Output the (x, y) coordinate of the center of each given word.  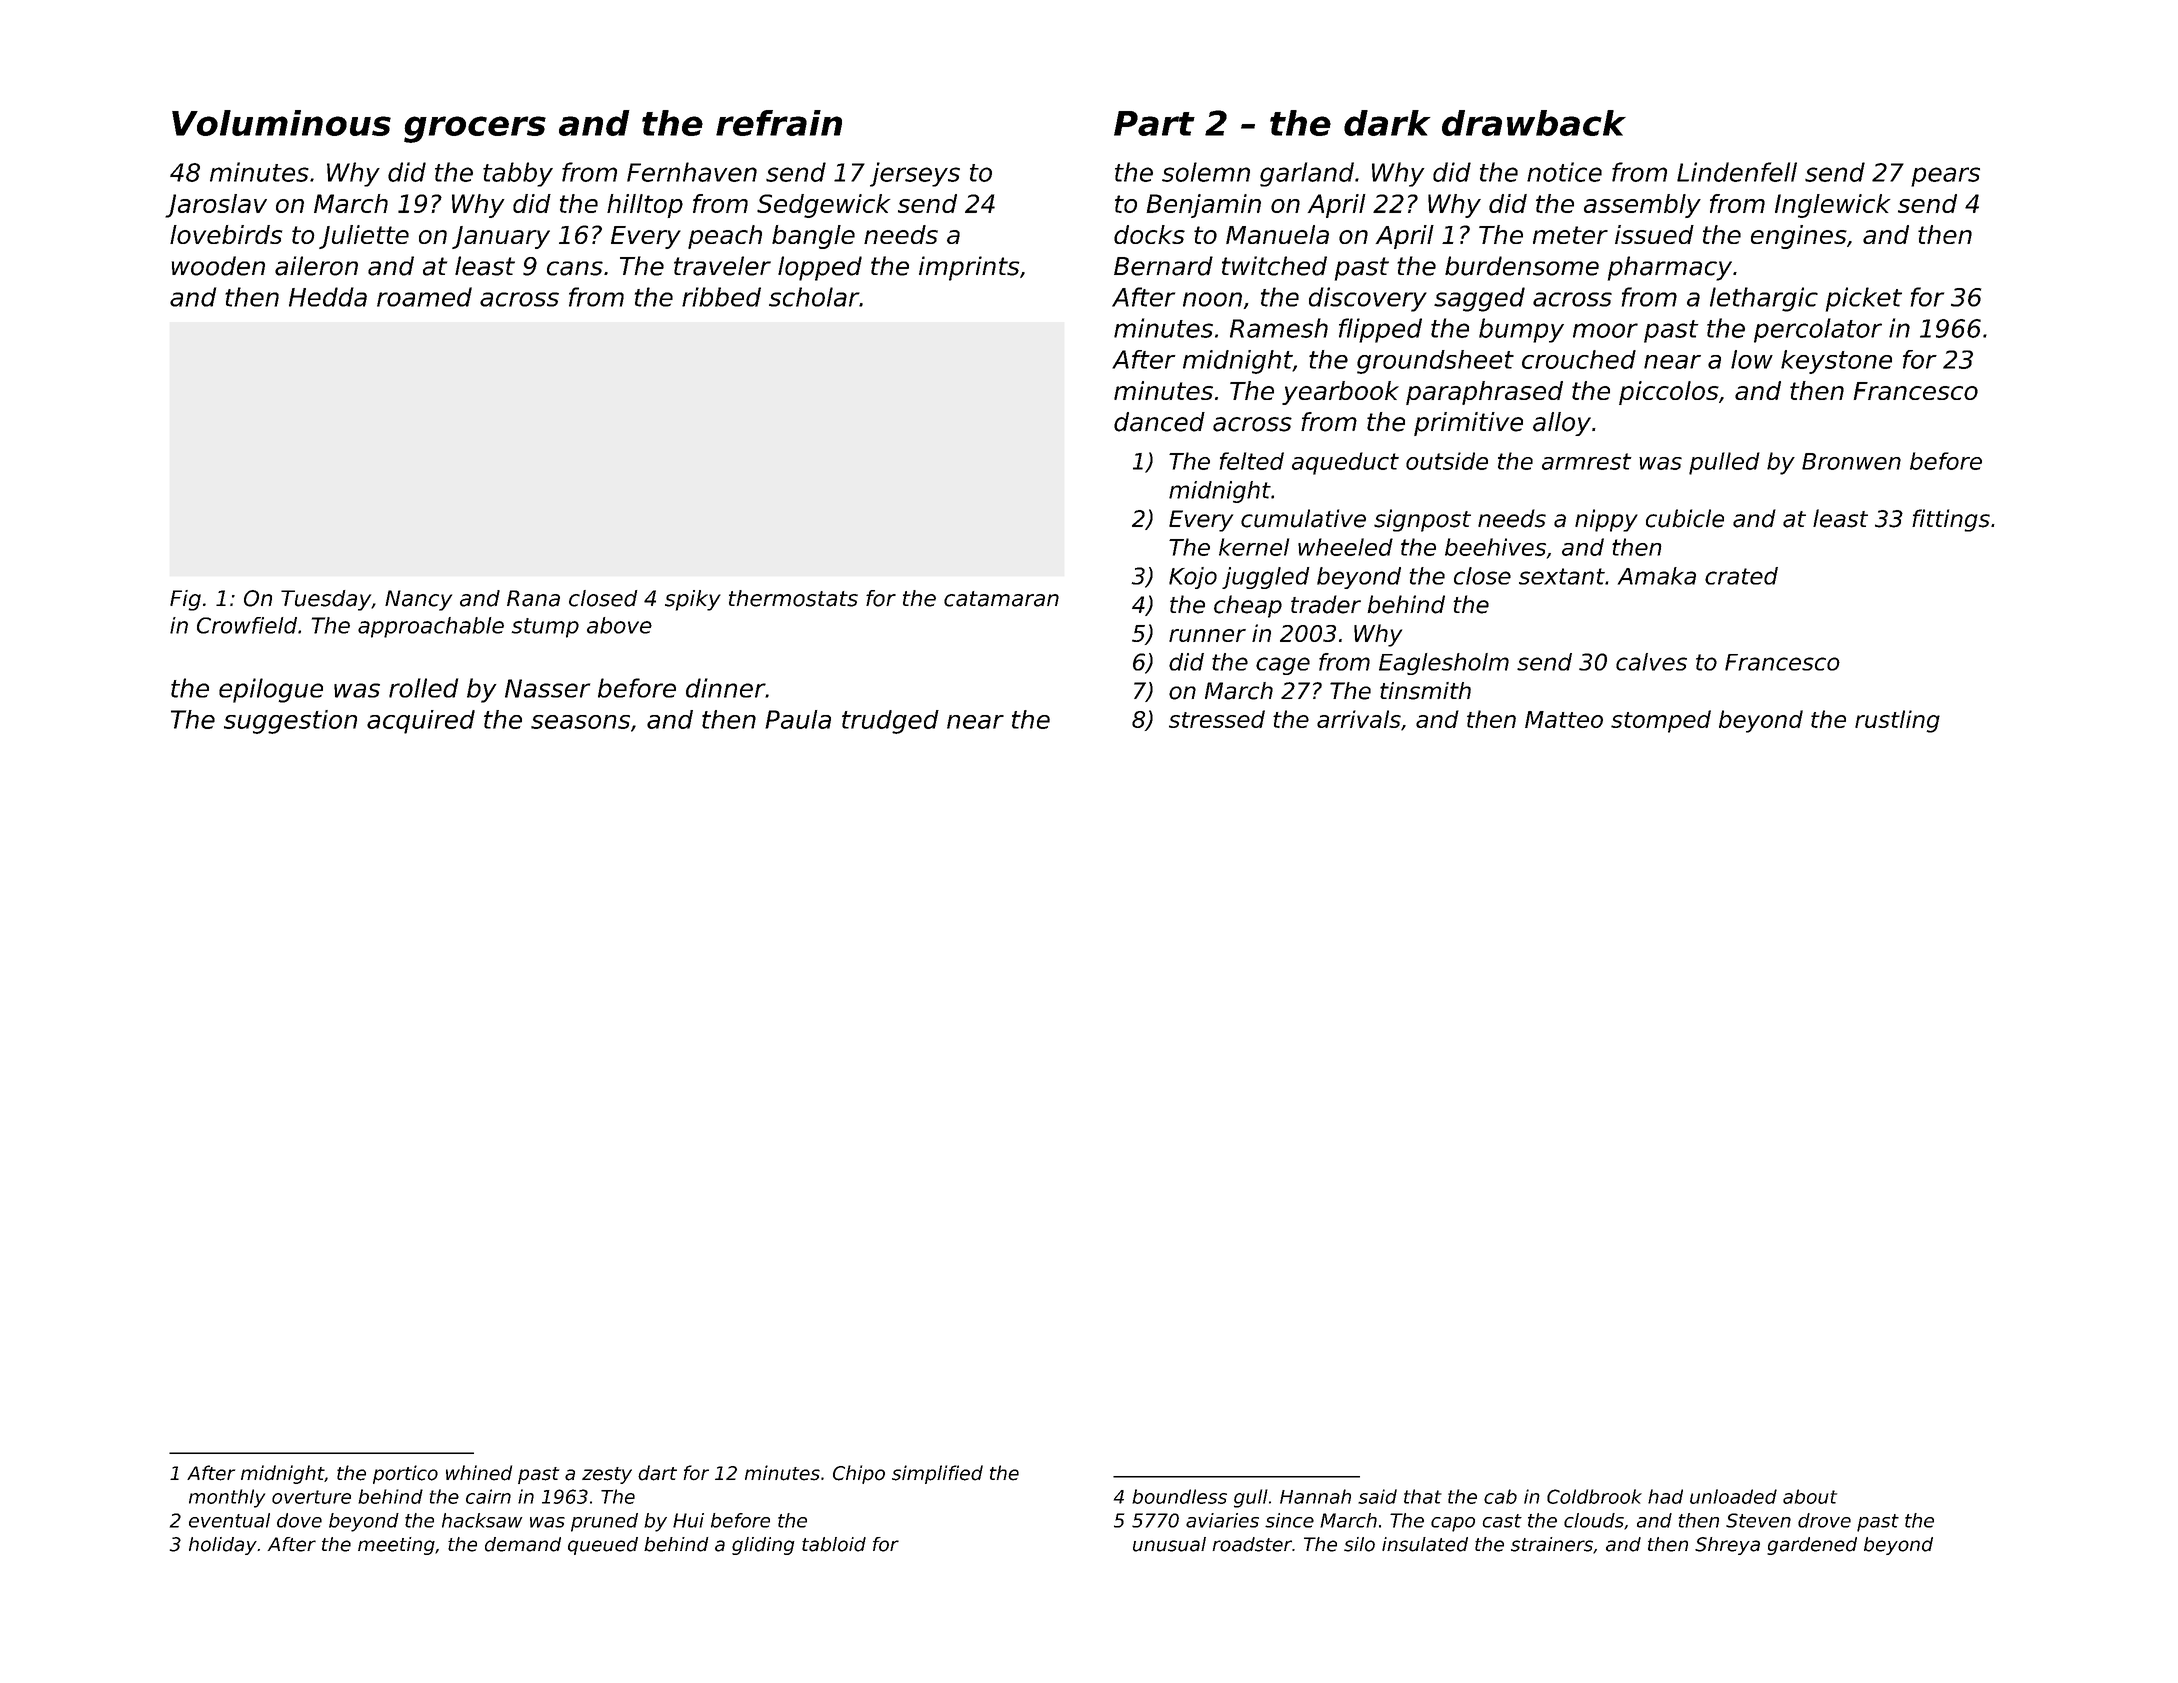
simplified (937, 1474)
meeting (396, 1546)
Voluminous (281, 123)
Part (1154, 123)
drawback (1534, 123)
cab (1500, 1496)
